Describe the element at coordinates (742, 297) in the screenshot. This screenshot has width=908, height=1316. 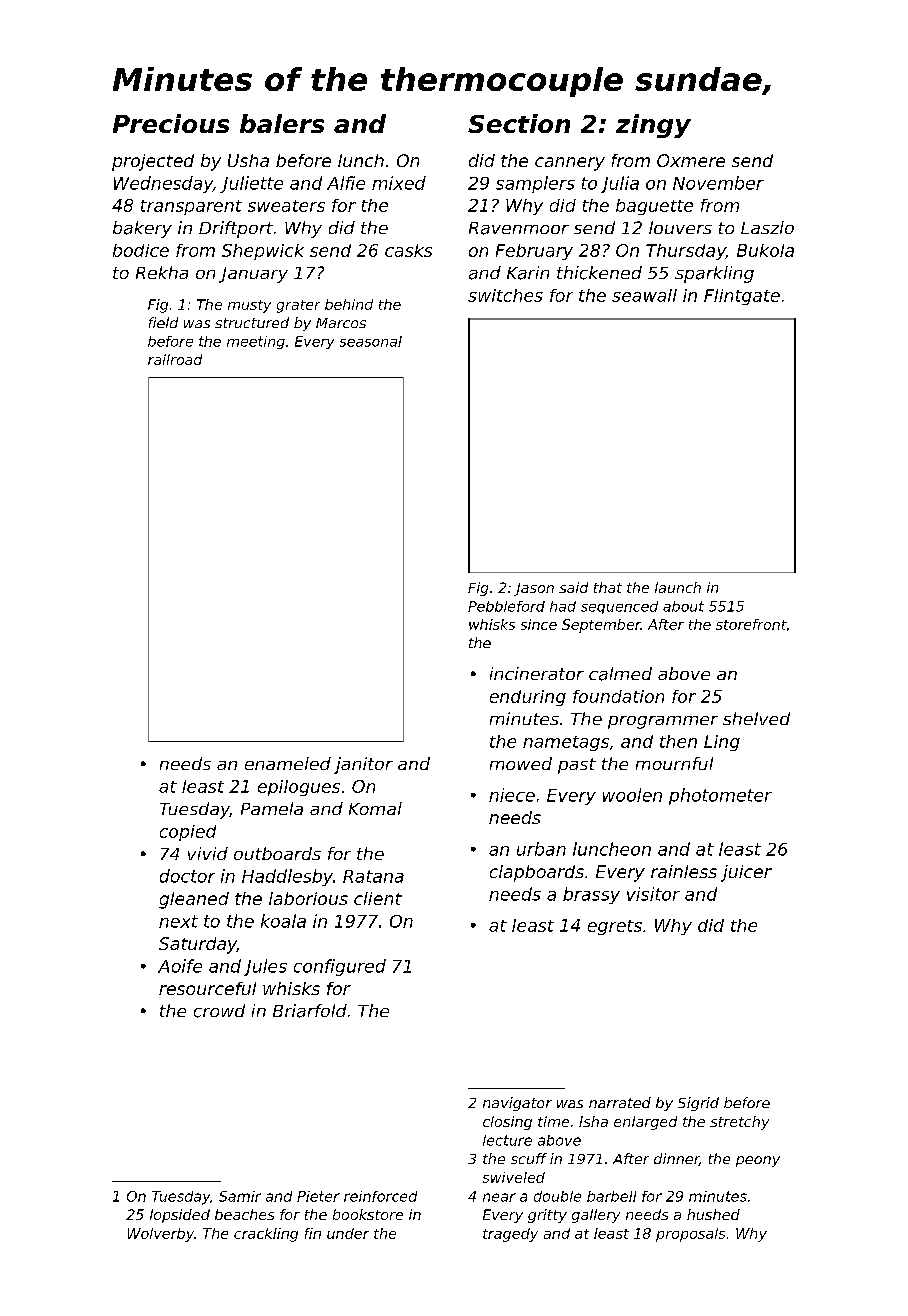
I see `Flintgate` at that location.
